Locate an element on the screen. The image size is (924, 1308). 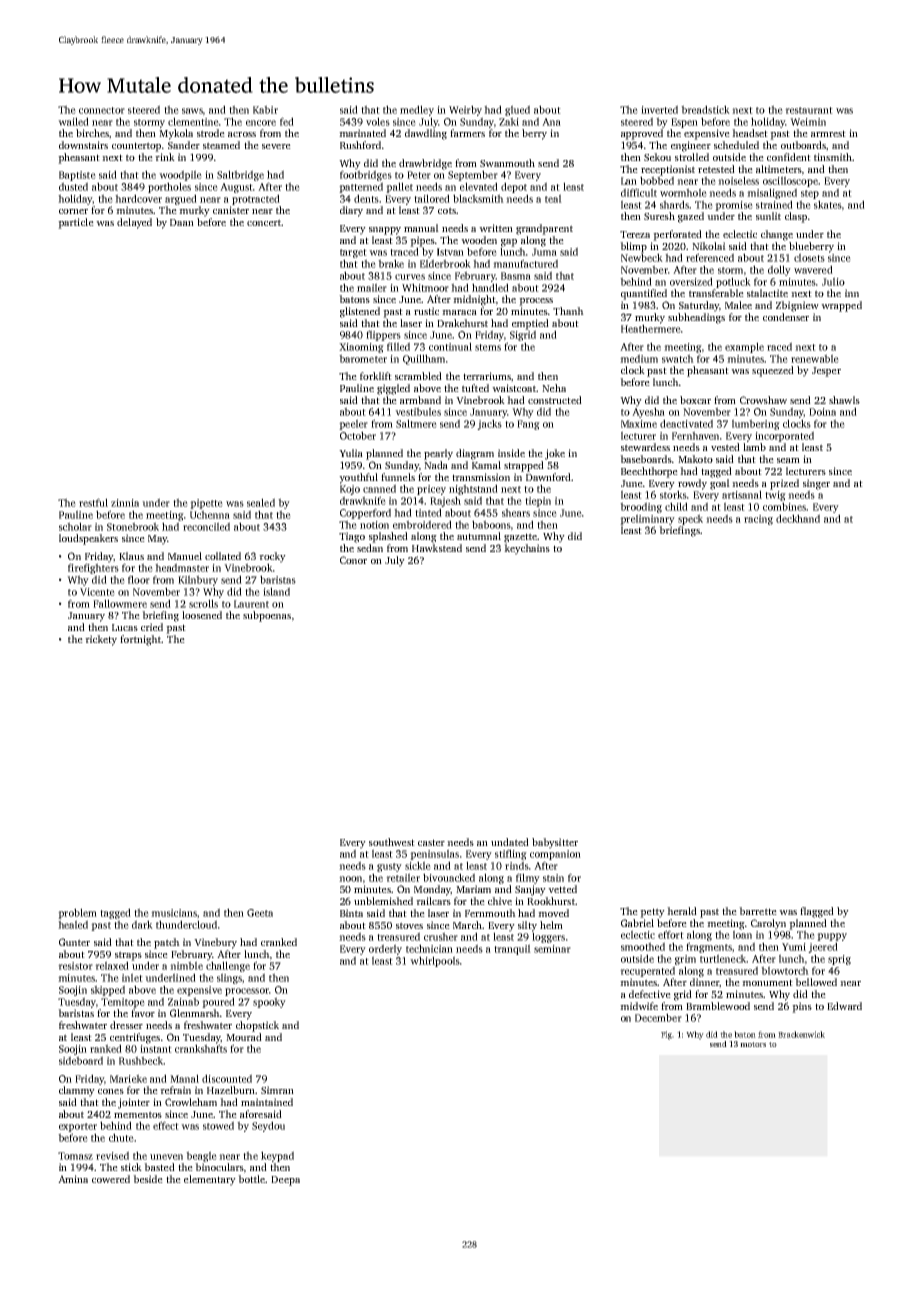
pallet is located at coordinates (399, 187).
